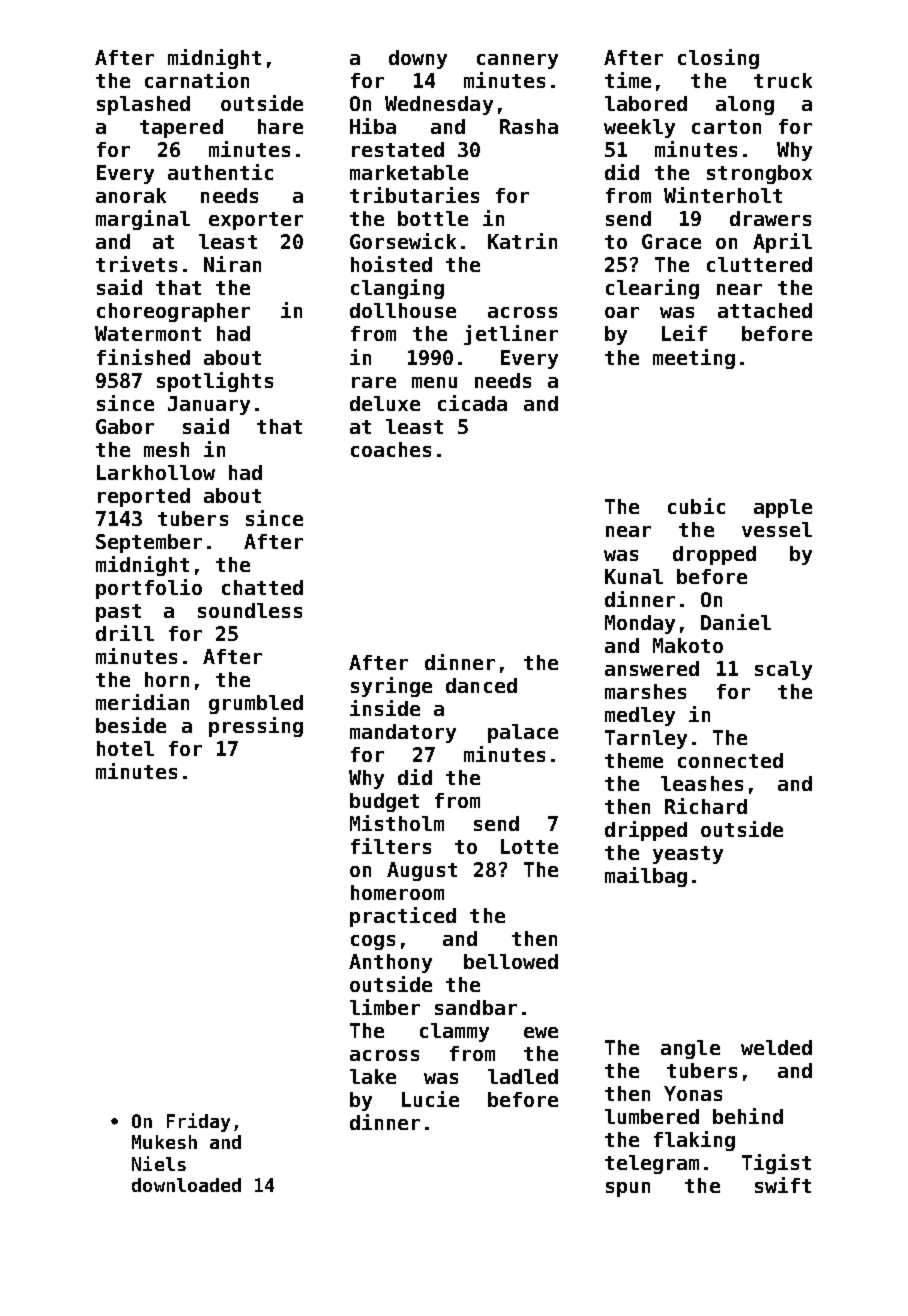 The image size is (908, 1316). What do you see at coordinates (718, 59) in the screenshot?
I see `closing` at bounding box center [718, 59].
